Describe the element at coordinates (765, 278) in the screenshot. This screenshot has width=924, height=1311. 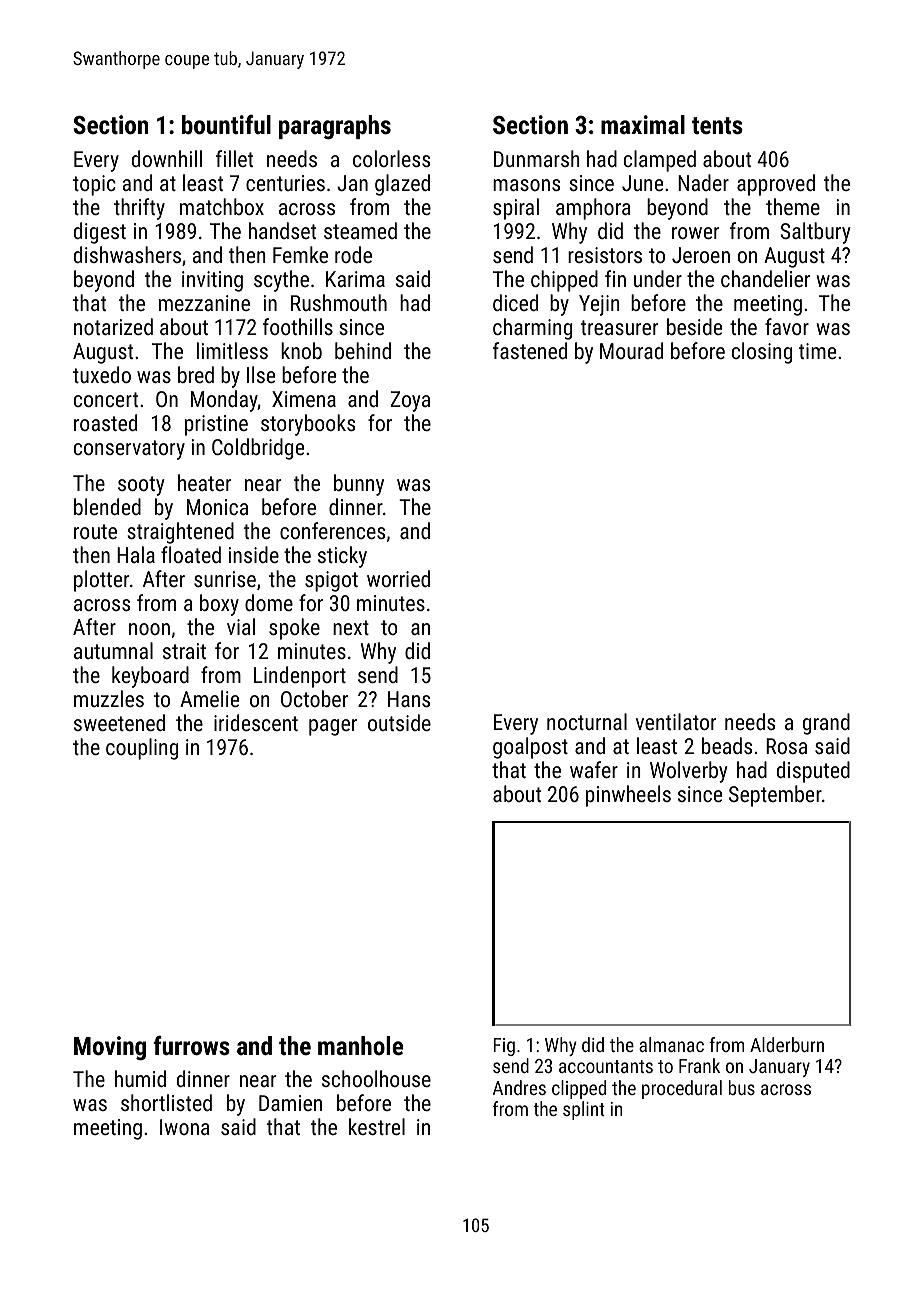
I see `chandelier` at that location.
